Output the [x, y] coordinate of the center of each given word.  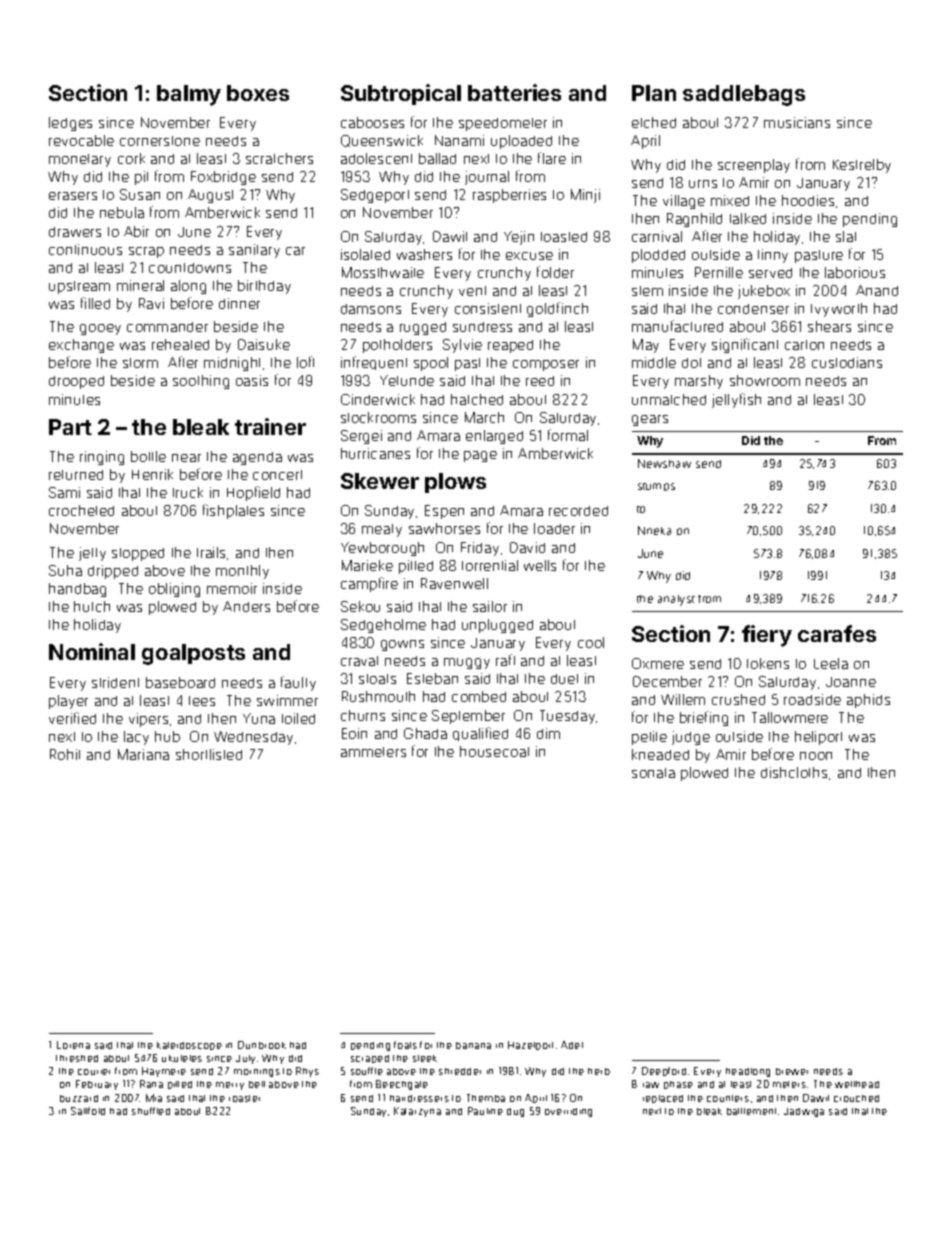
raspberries [509, 196]
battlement [751, 1111]
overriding [568, 1112]
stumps [656, 487]
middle [654, 362]
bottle [148, 456]
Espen [444, 512]
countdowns [190, 268]
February [97, 1085]
